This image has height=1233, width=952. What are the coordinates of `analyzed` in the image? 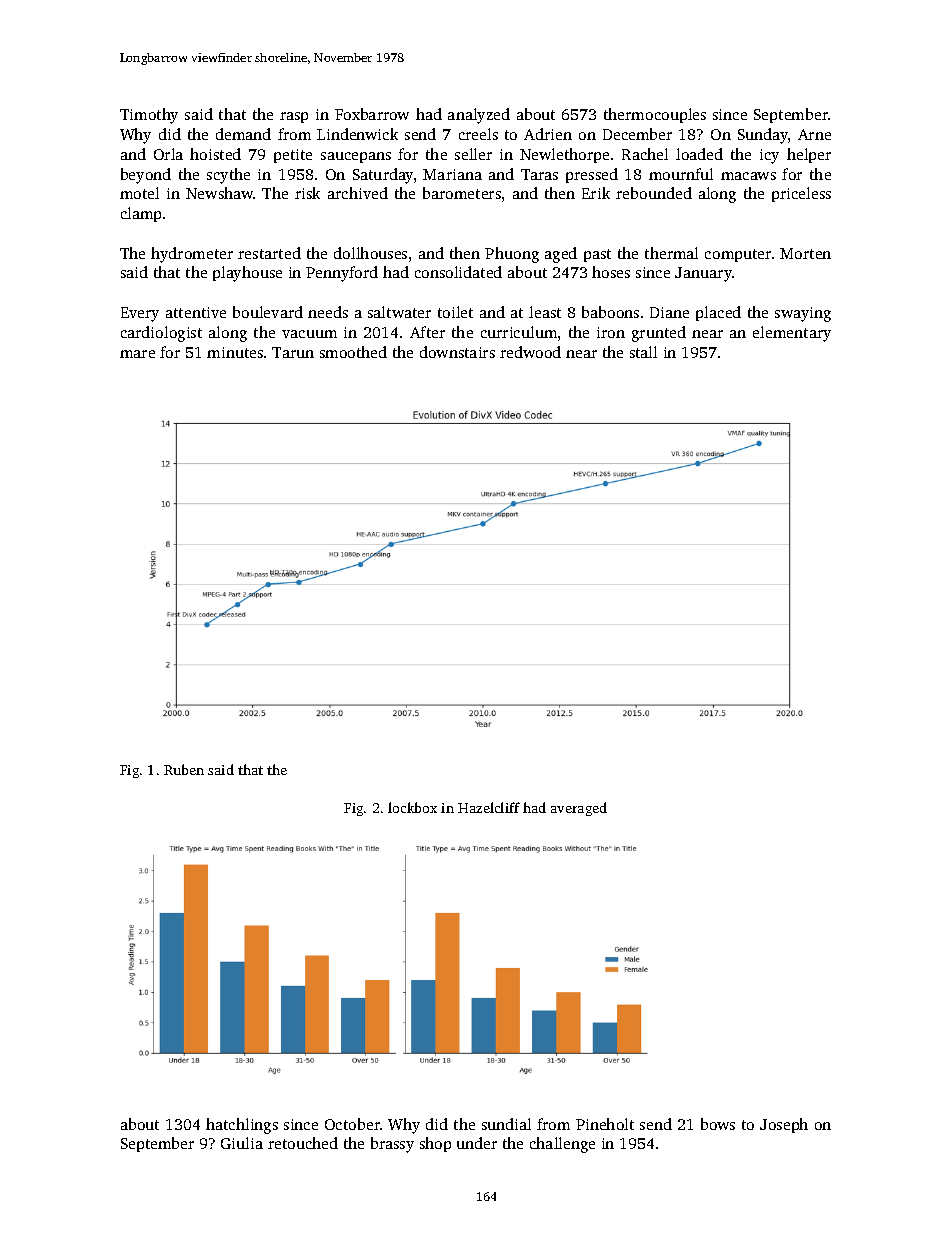 It's located at (479, 116).
